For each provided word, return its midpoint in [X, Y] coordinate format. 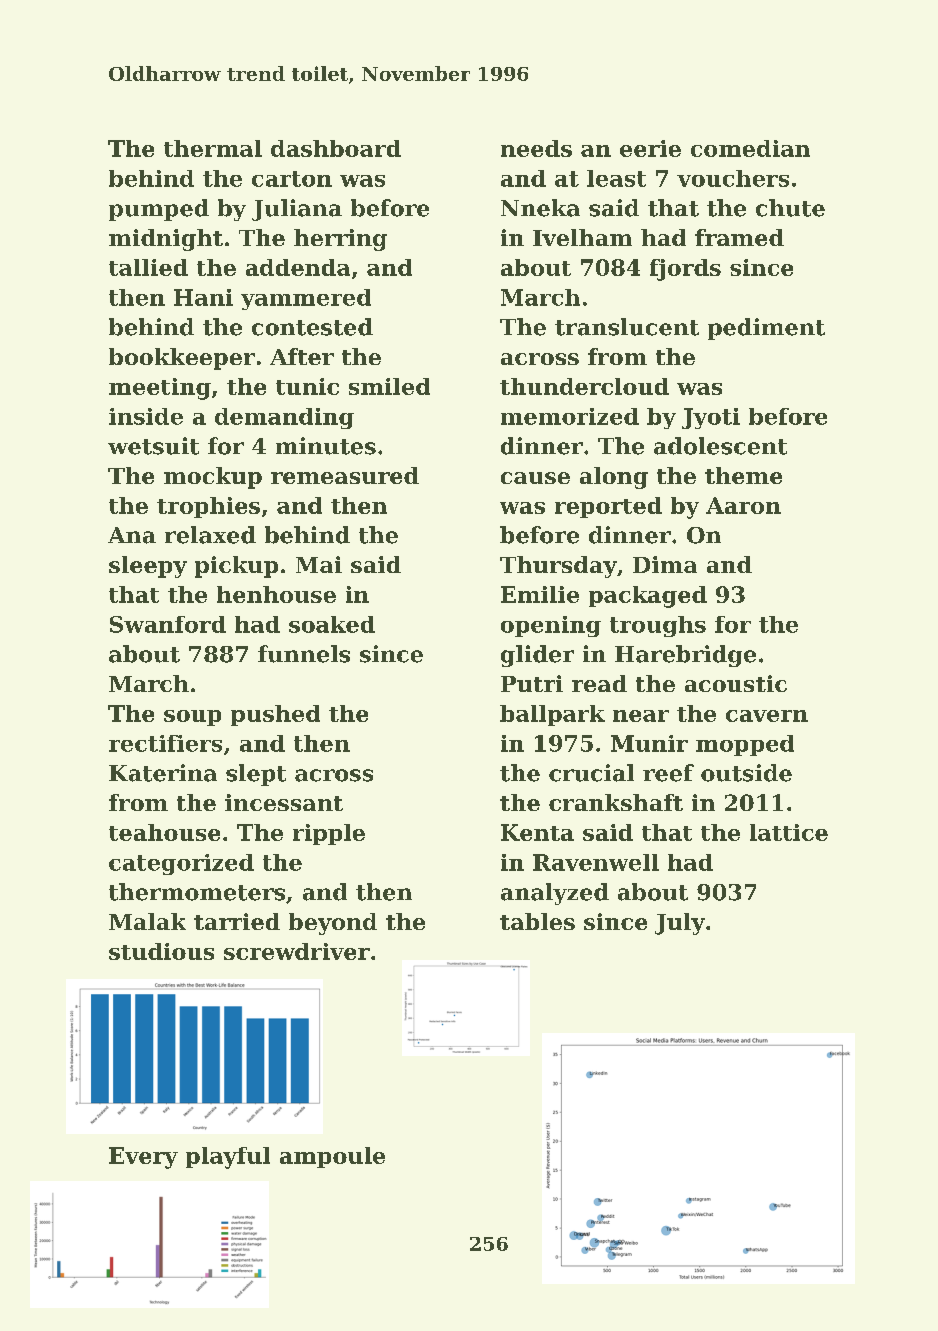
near [641, 716]
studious [161, 951]
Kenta [537, 832]
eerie [650, 148]
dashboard [336, 148]
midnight [166, 240]
